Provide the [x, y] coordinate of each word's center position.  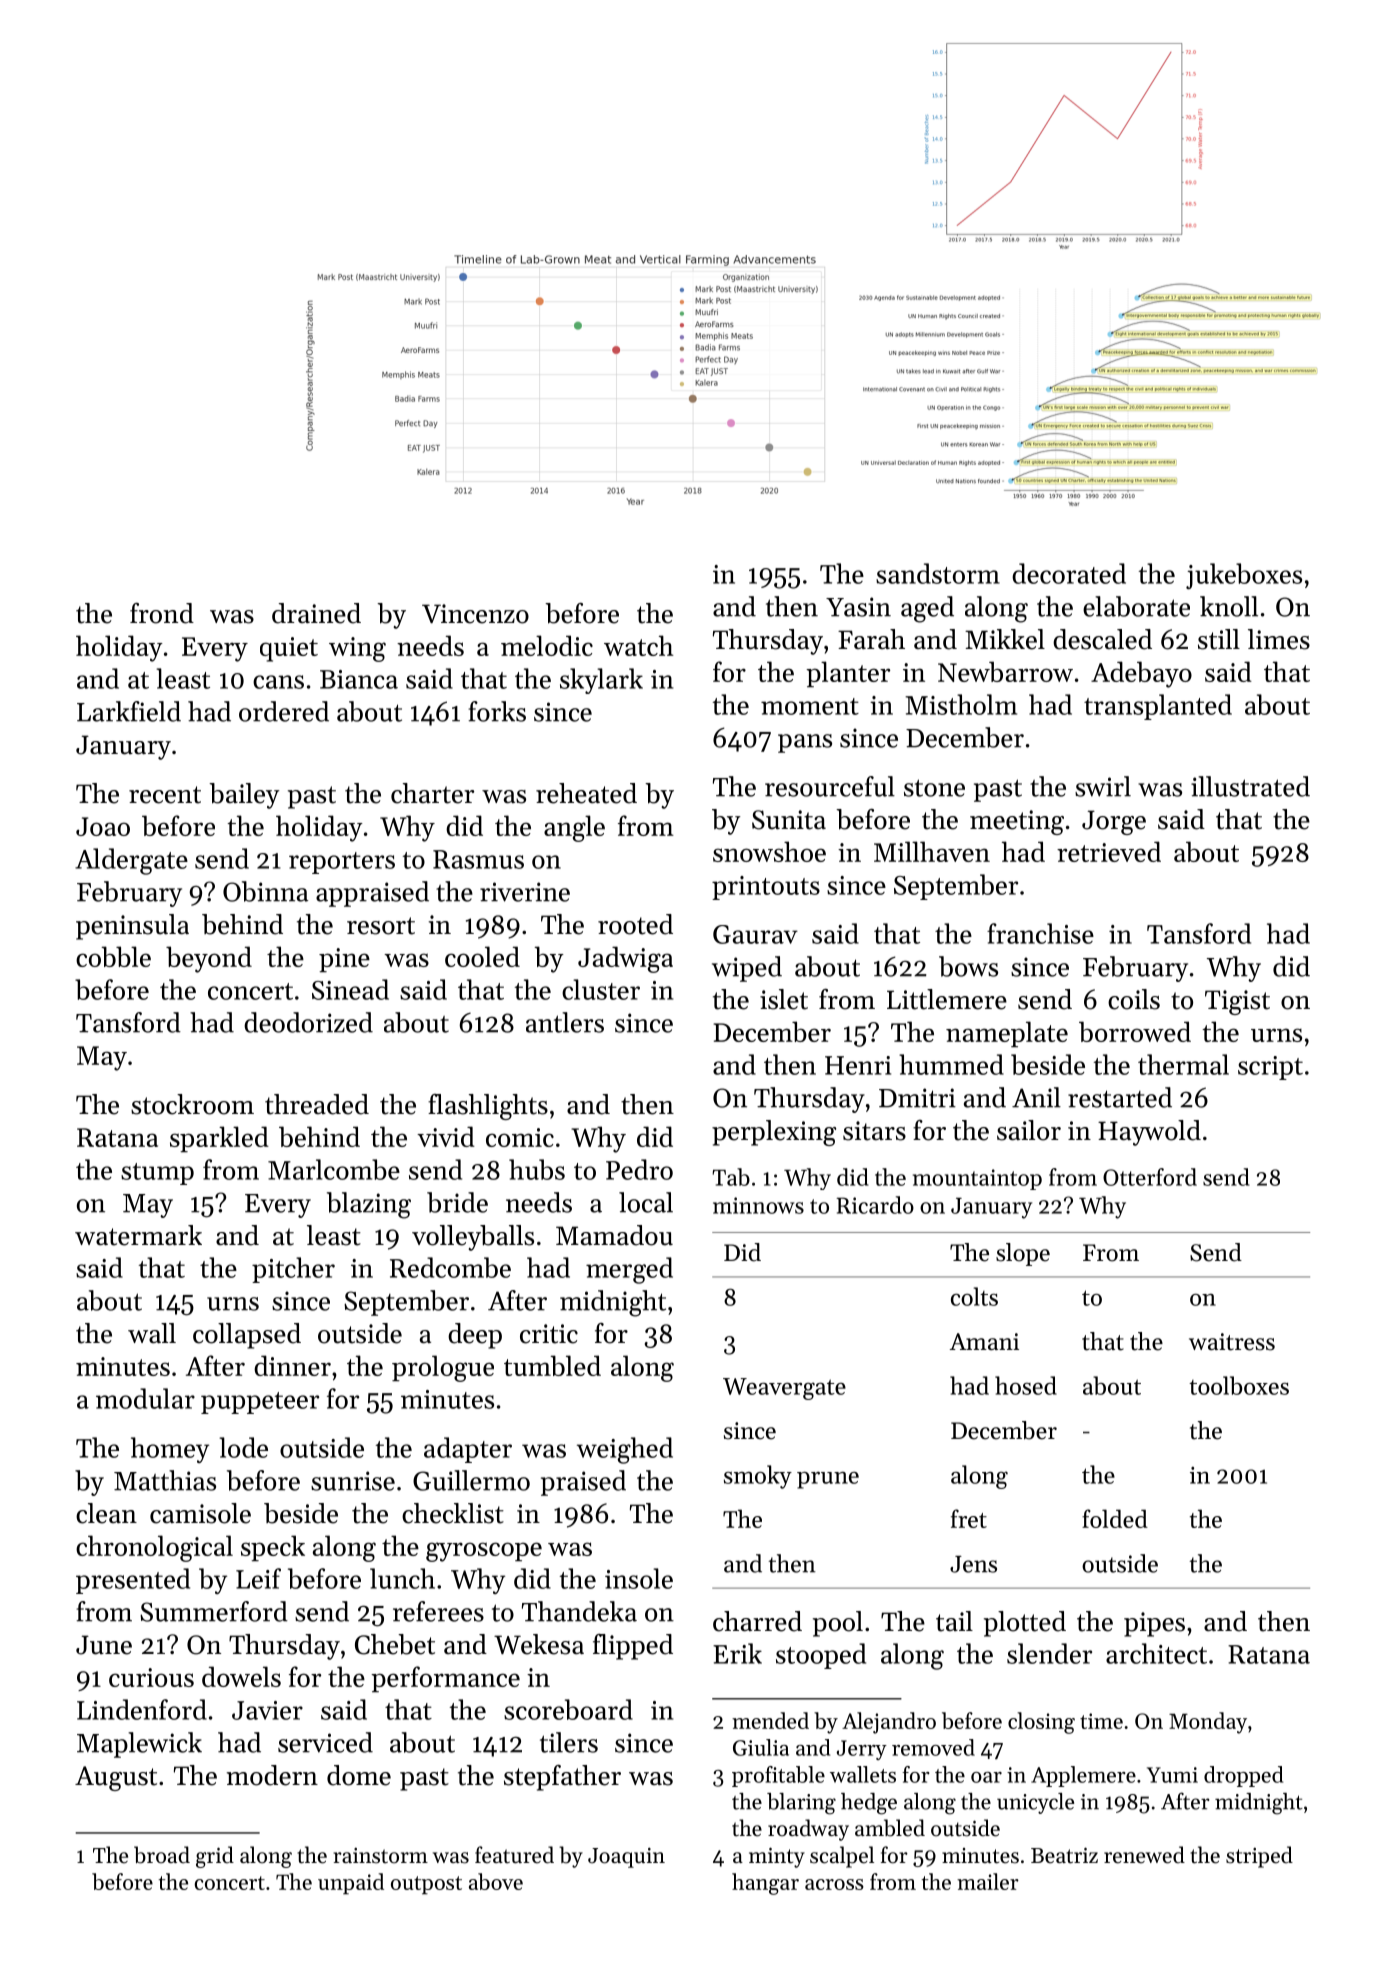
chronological [154, 1548]
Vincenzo [475, 614]
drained [316, 613]
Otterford [1150, 1177]
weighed [625, 1450]
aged [927, 609]
